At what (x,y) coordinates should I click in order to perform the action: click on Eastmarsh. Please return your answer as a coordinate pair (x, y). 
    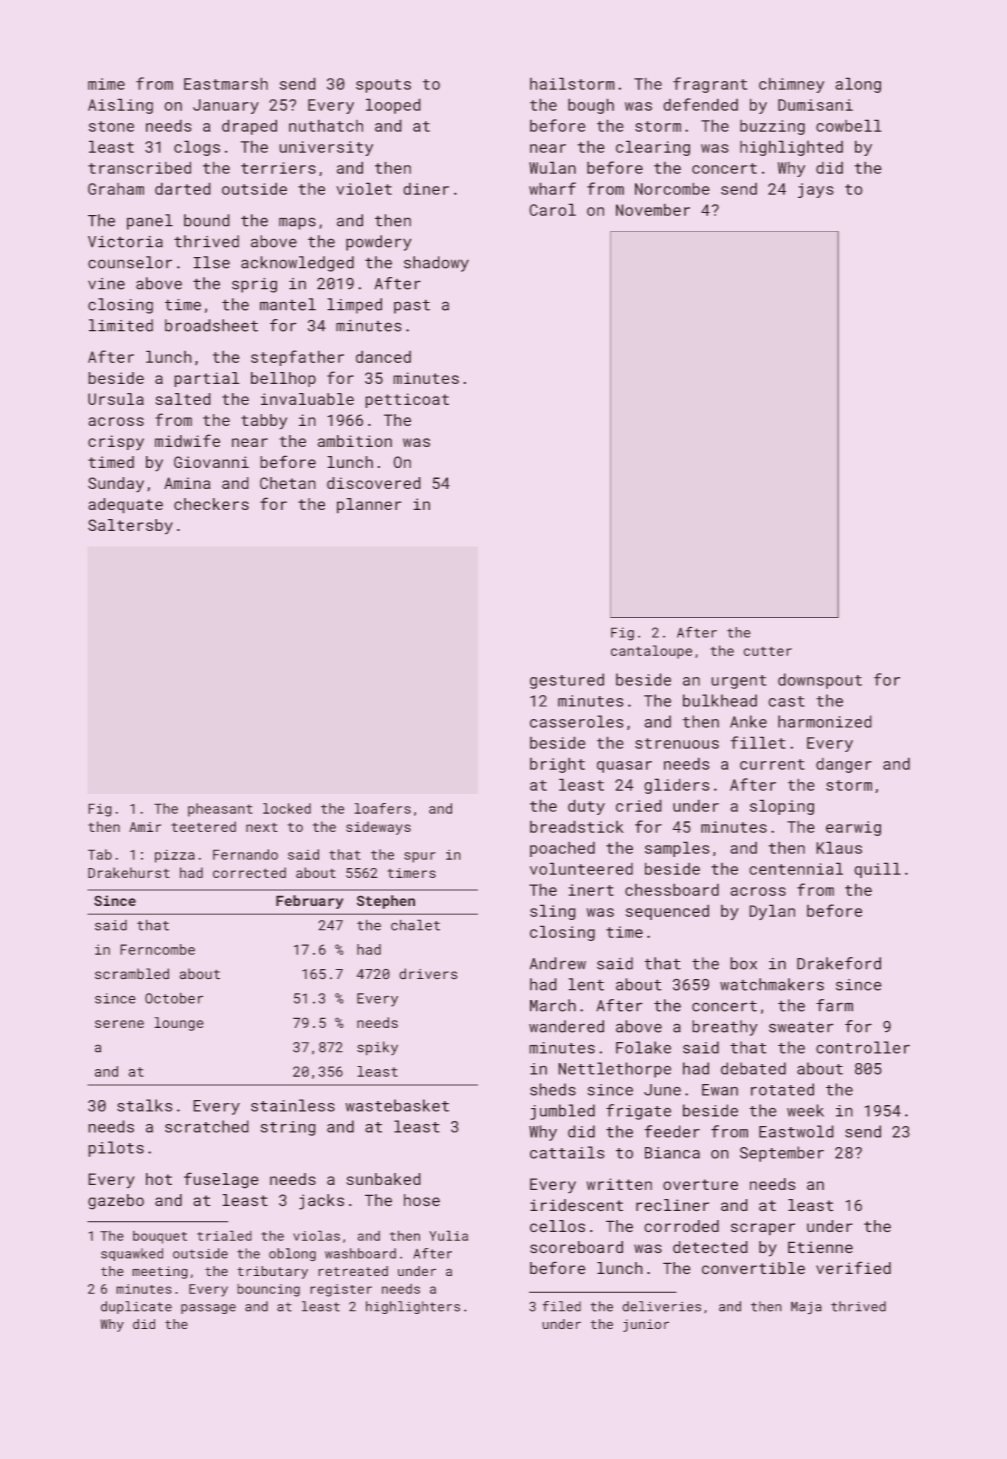
    Looking at the image, I should click on (226, 83).
